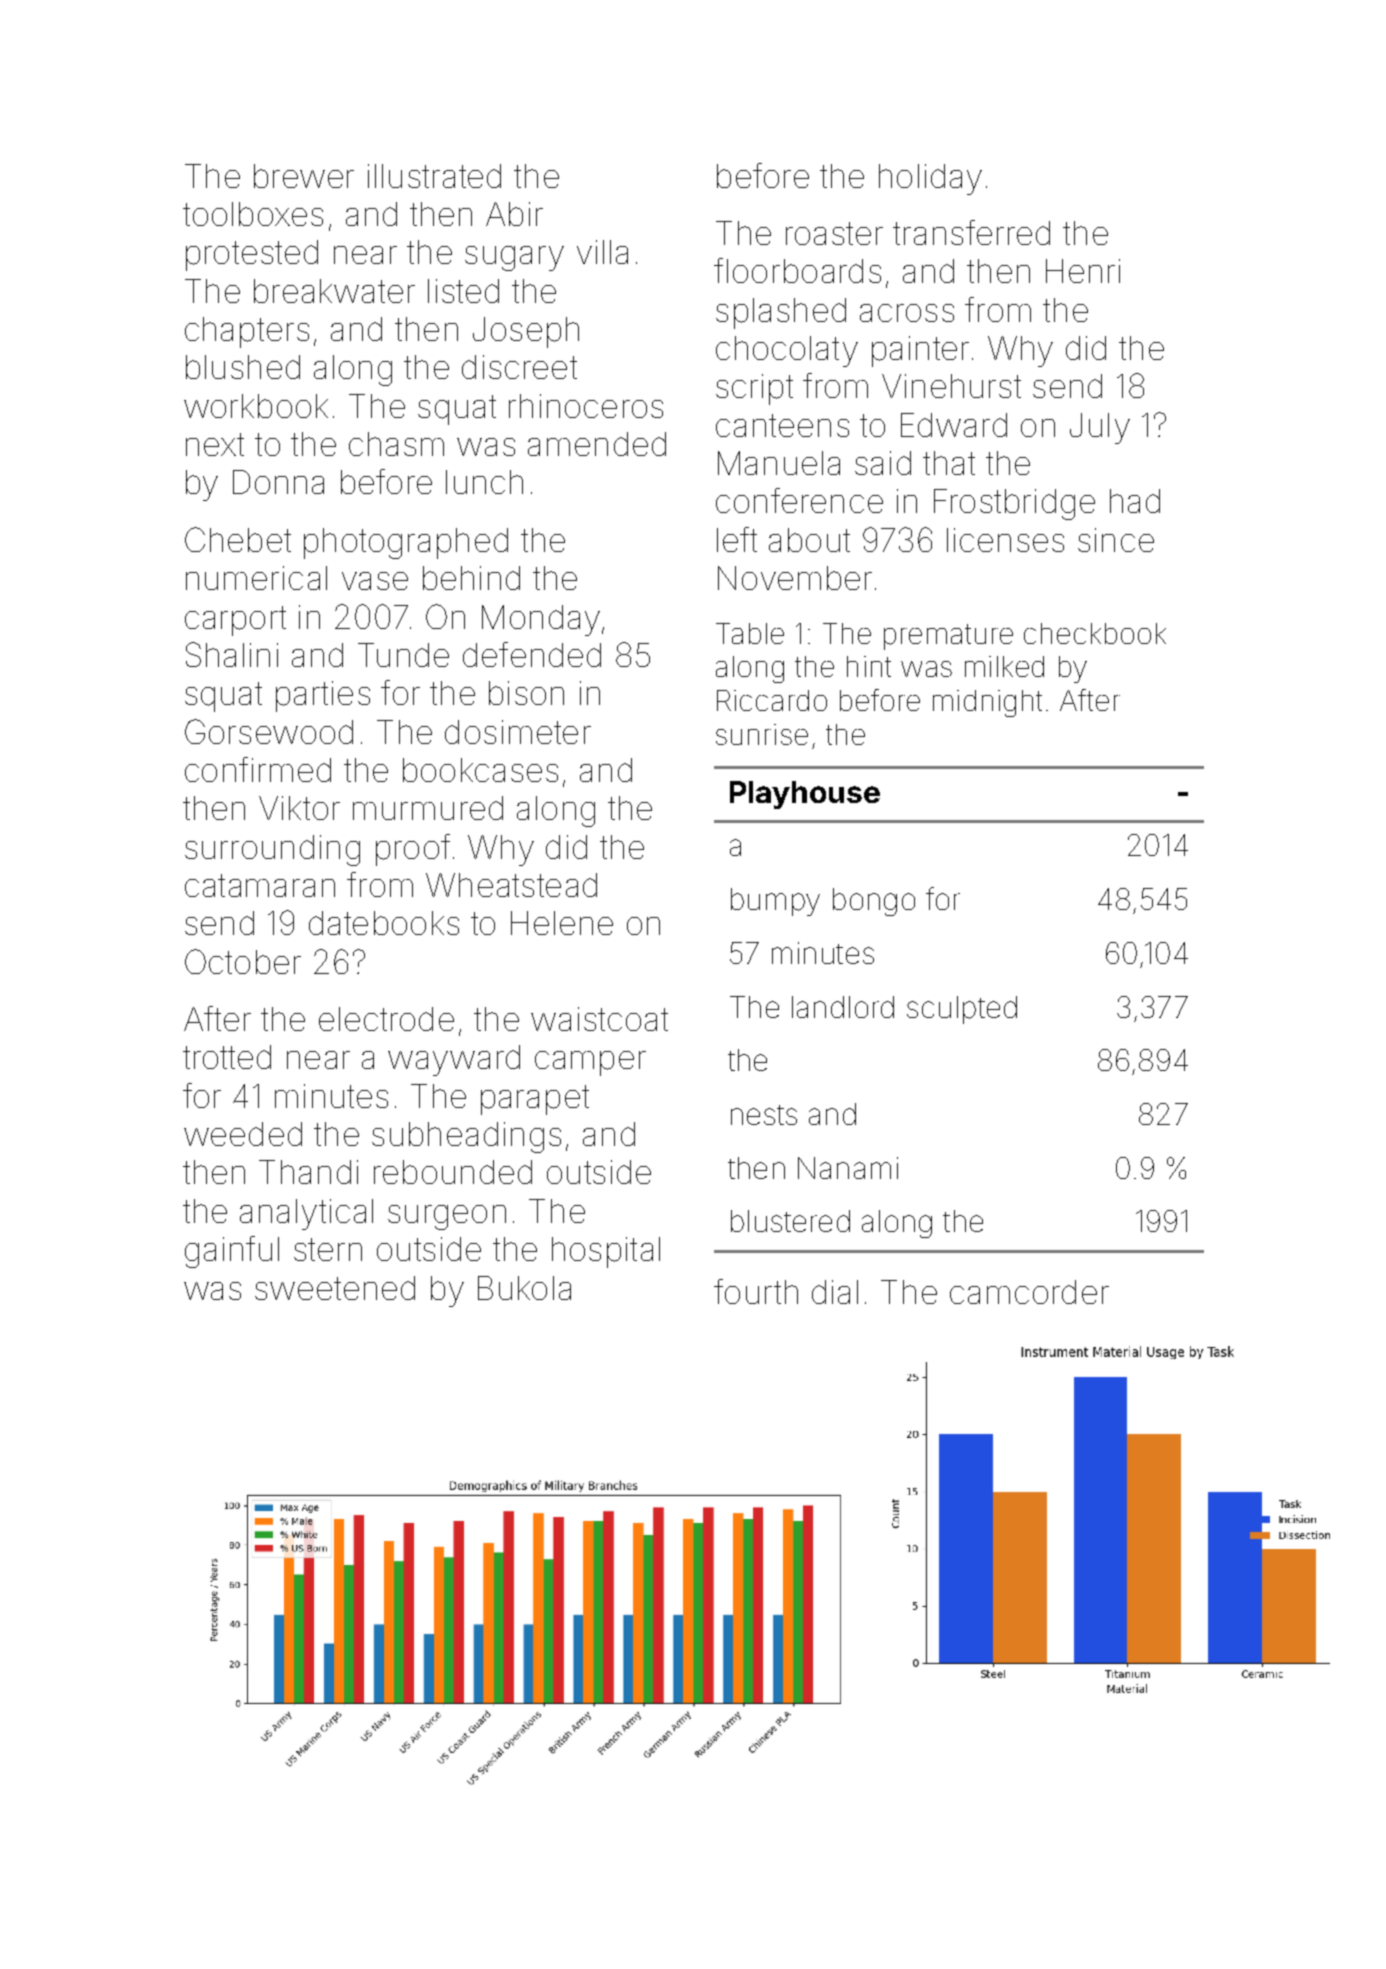 This screenshot has height=1969, width=1386. What do you see at coordinates (227, 1057) in the screenshot?
I see `trotted` at bounding box center [227, 1057].
